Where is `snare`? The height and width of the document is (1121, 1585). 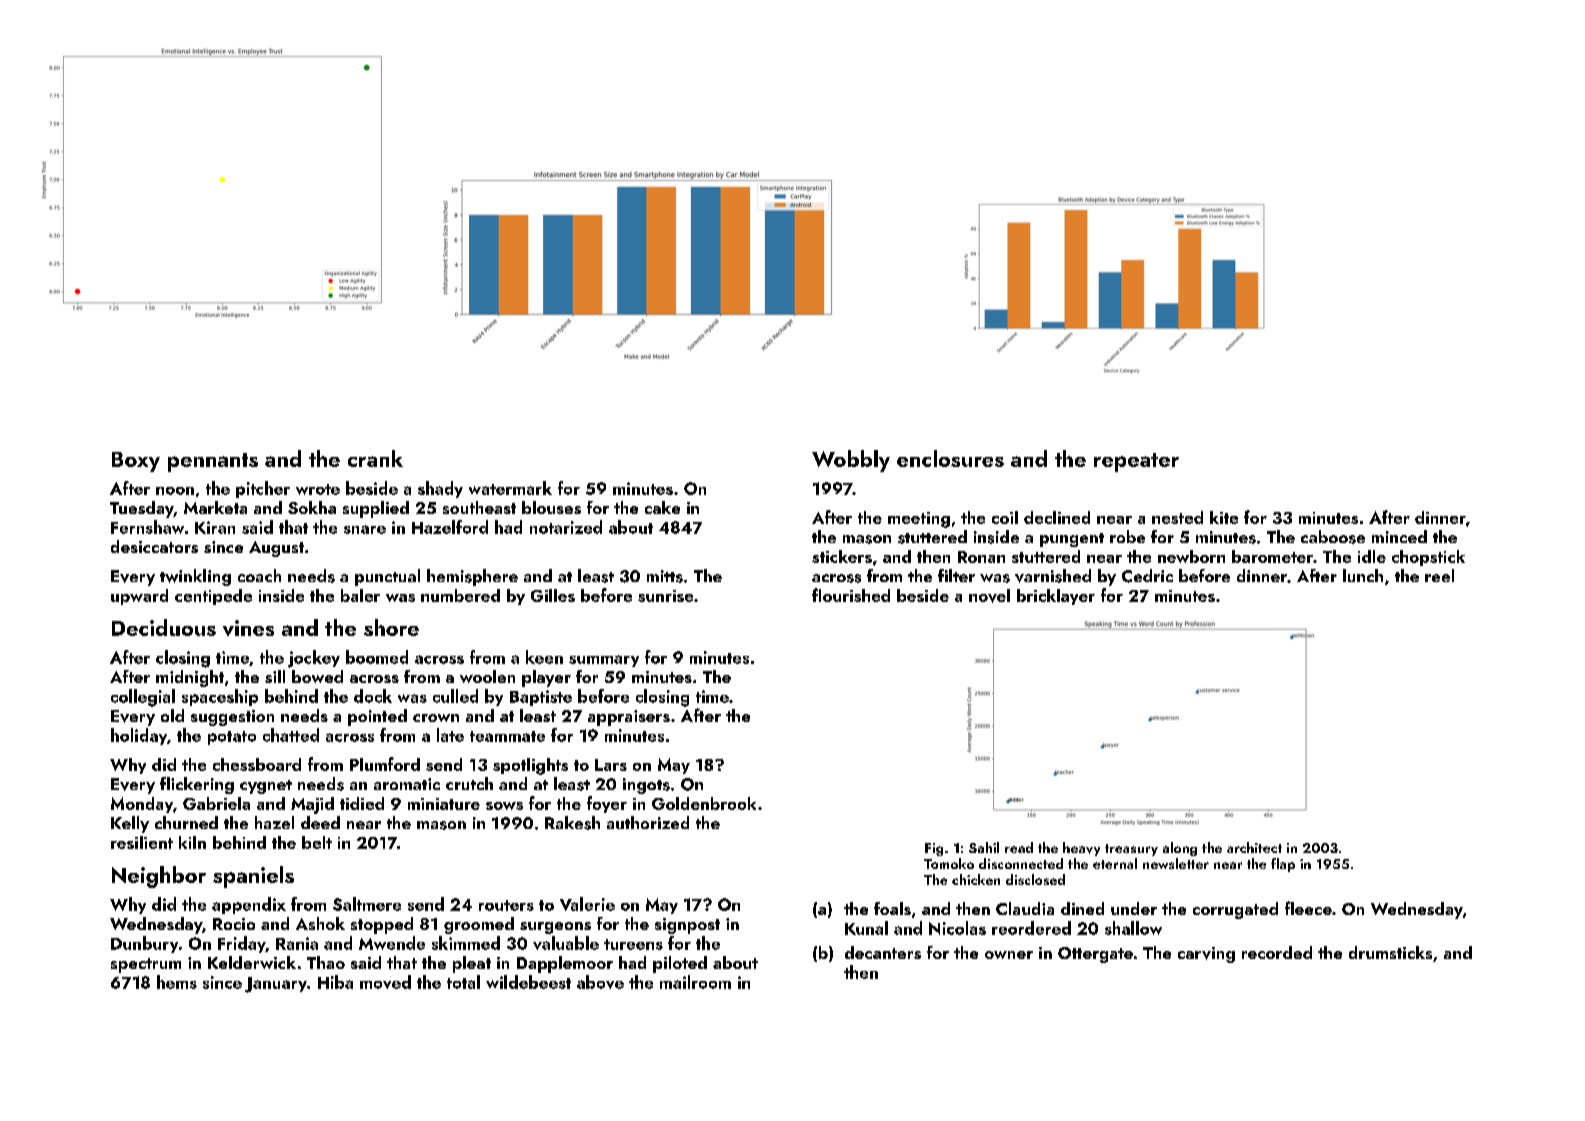
snare is located at coordinates (365, 529).
